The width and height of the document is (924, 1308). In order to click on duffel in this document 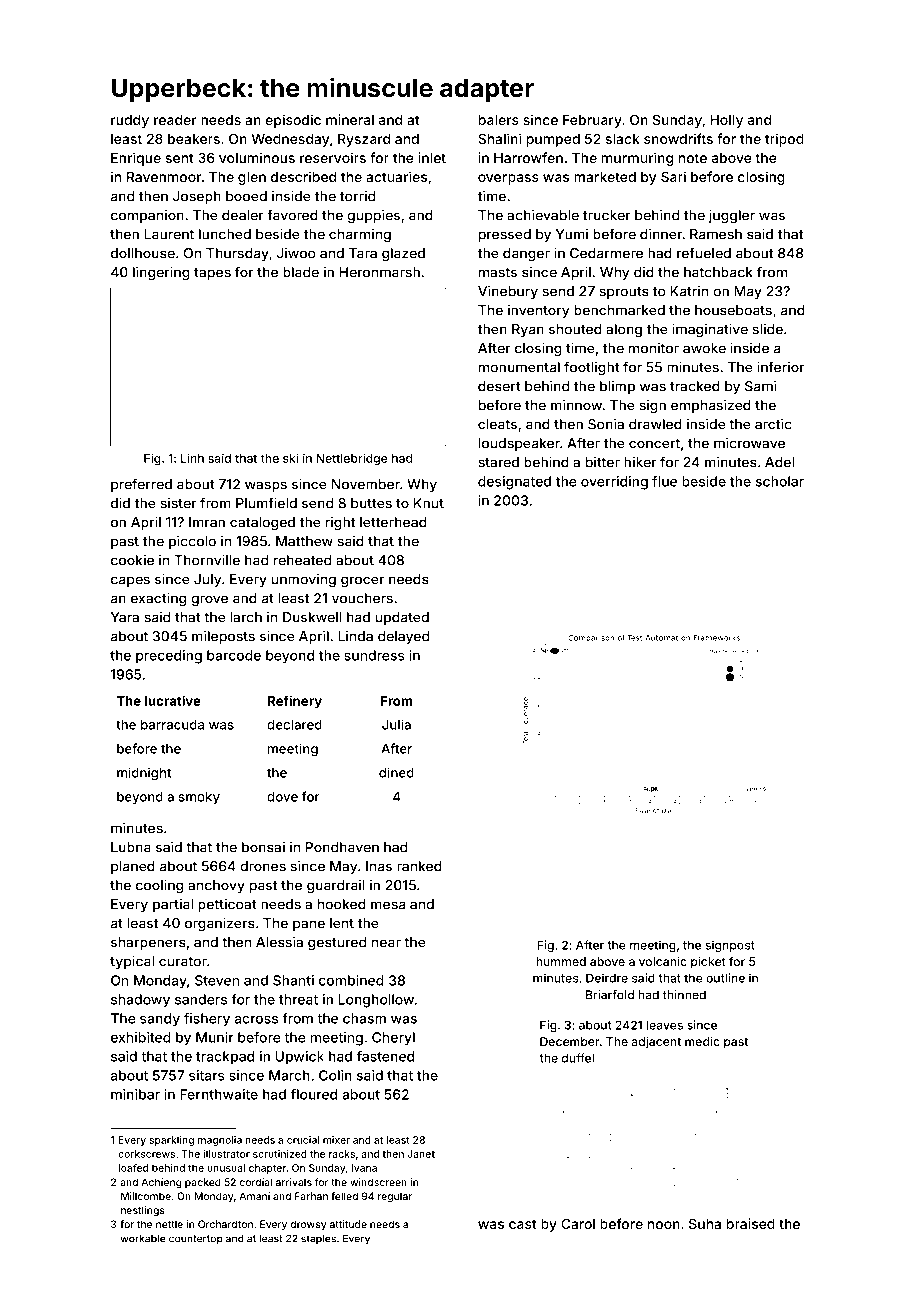, I will do `click(578, 1058)`.
